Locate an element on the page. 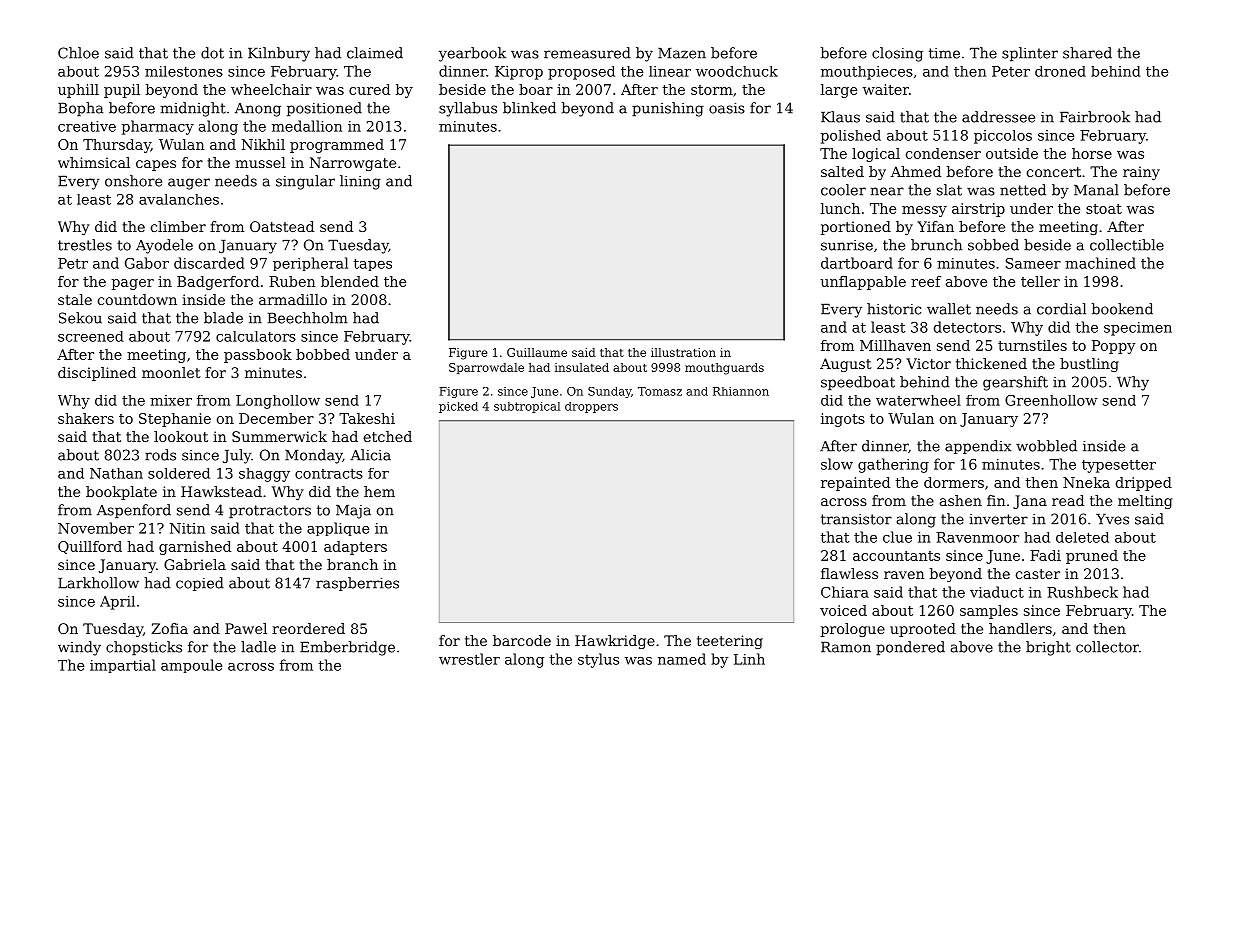 This document has width=1233, height=952. collectible is located at coordinates (1127, 245).
